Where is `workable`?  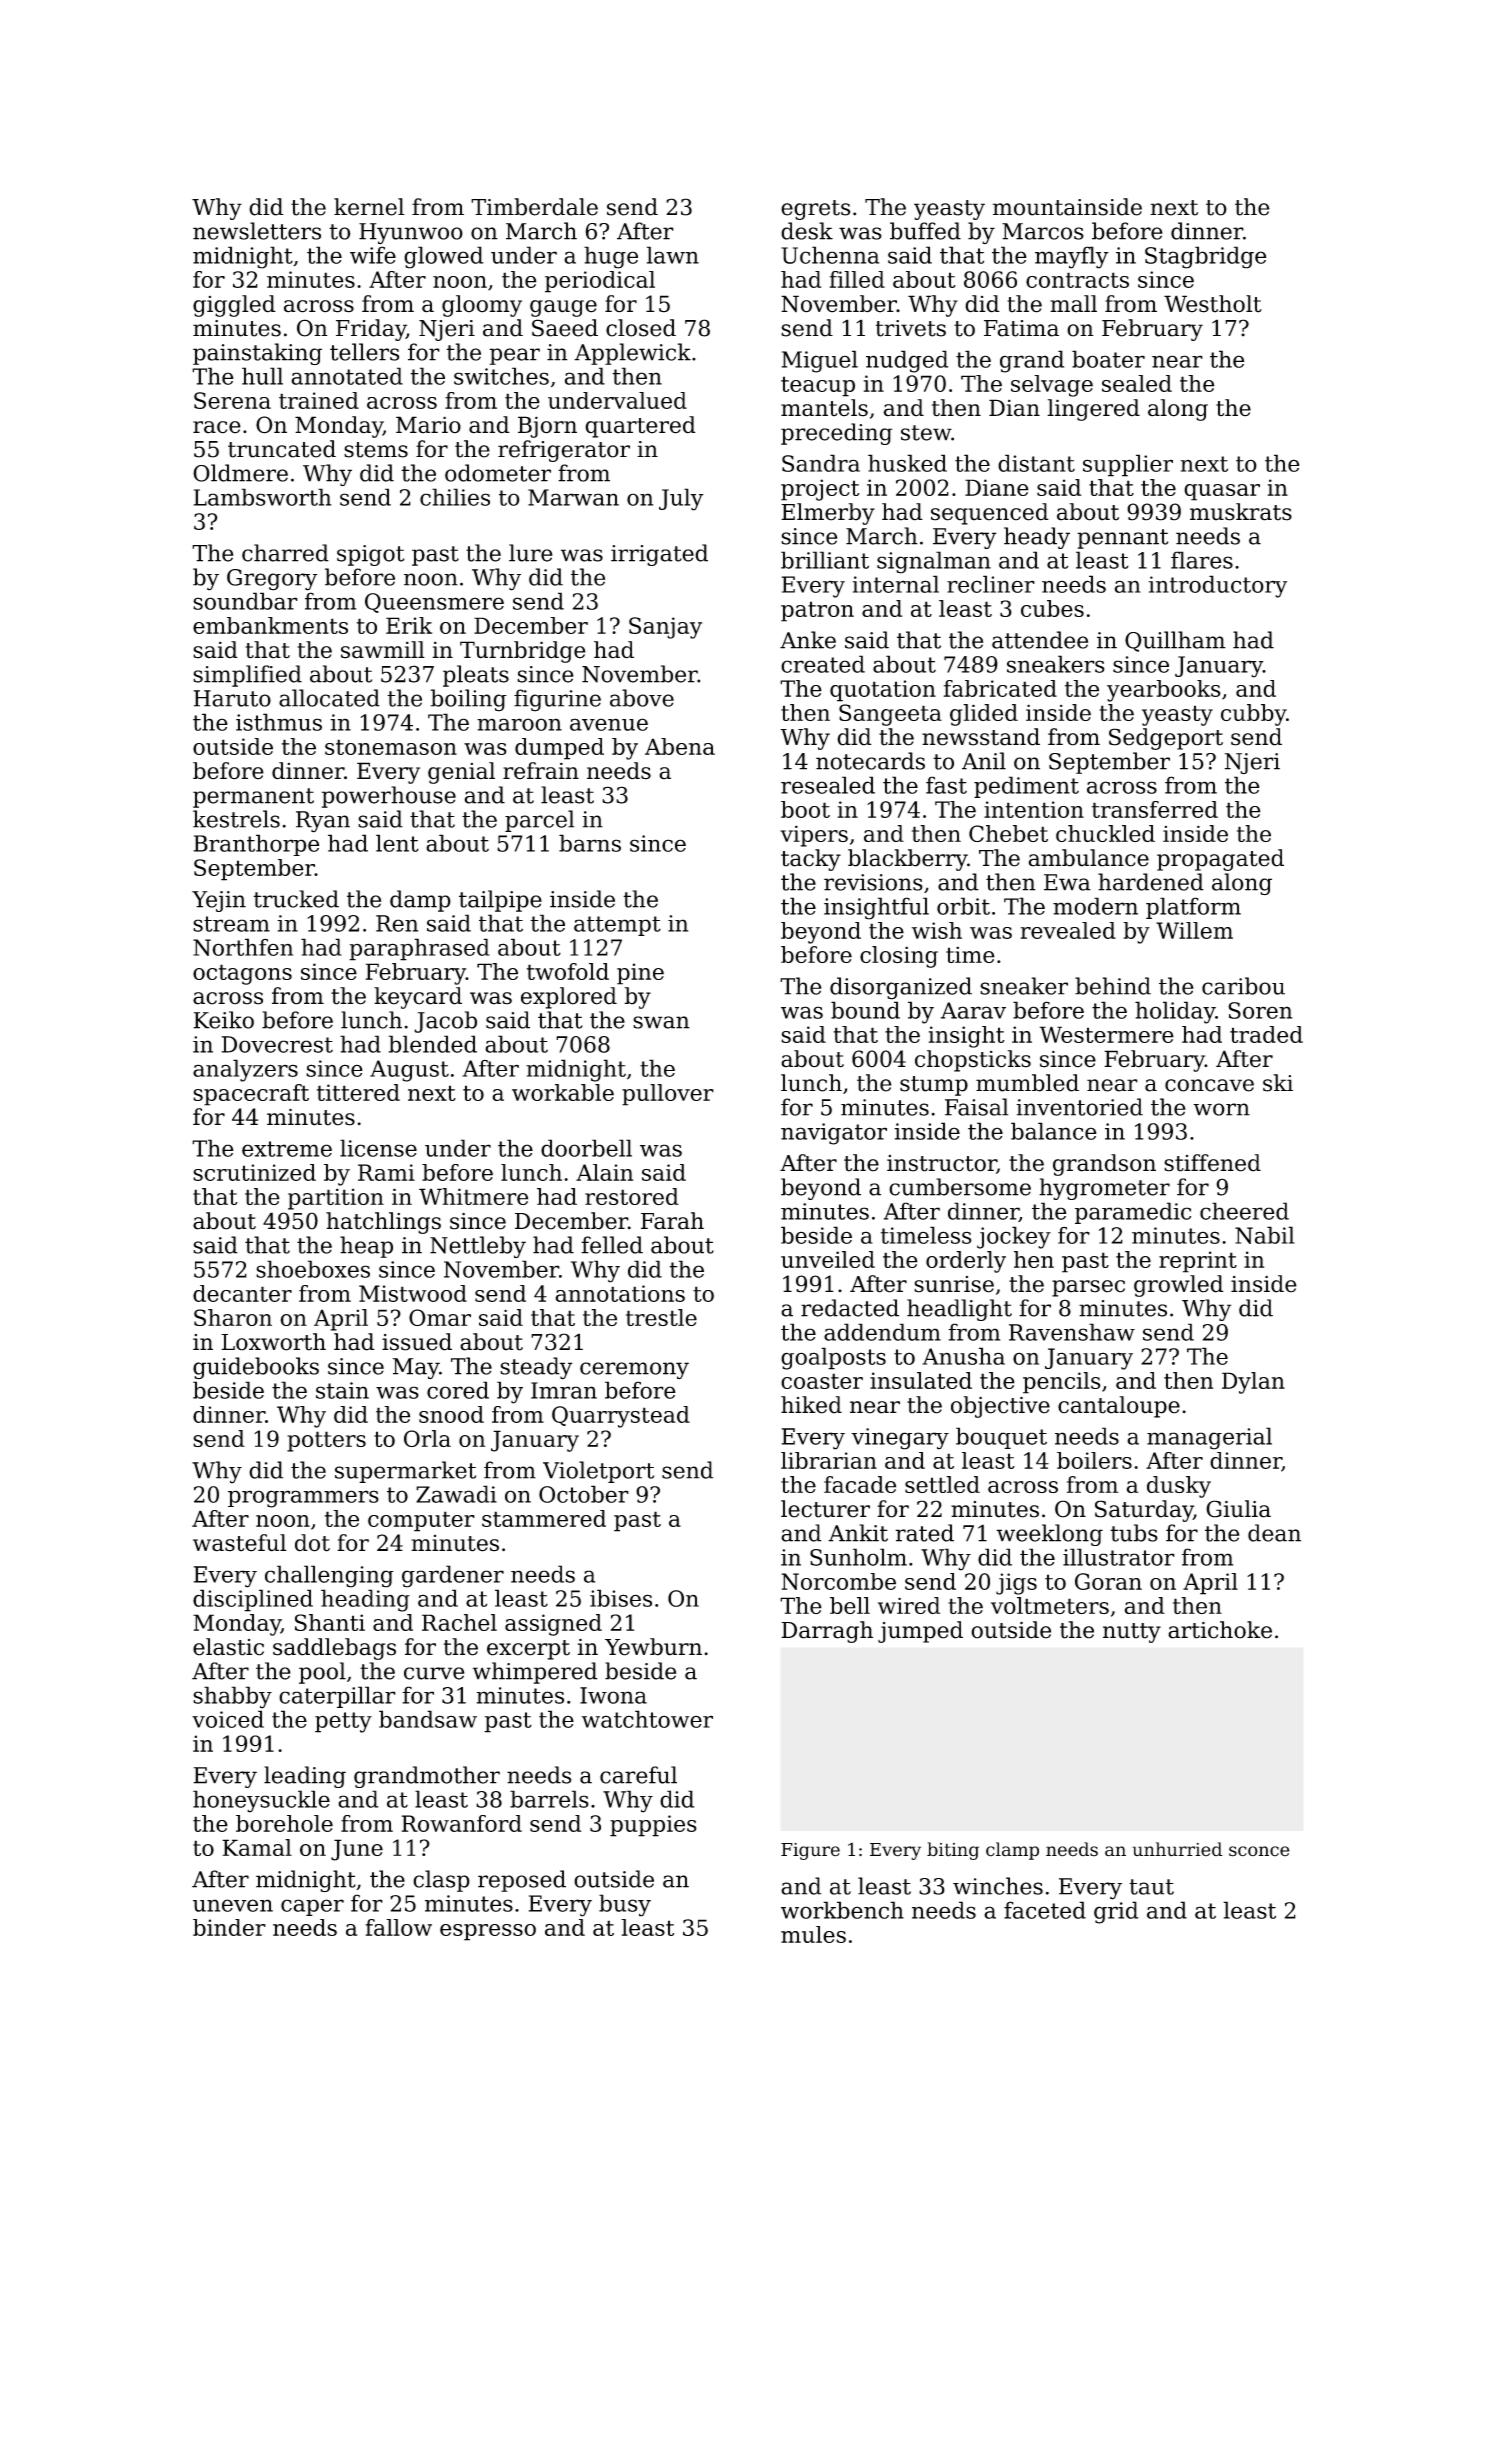
workable is located at coordinates (563, 1092).
